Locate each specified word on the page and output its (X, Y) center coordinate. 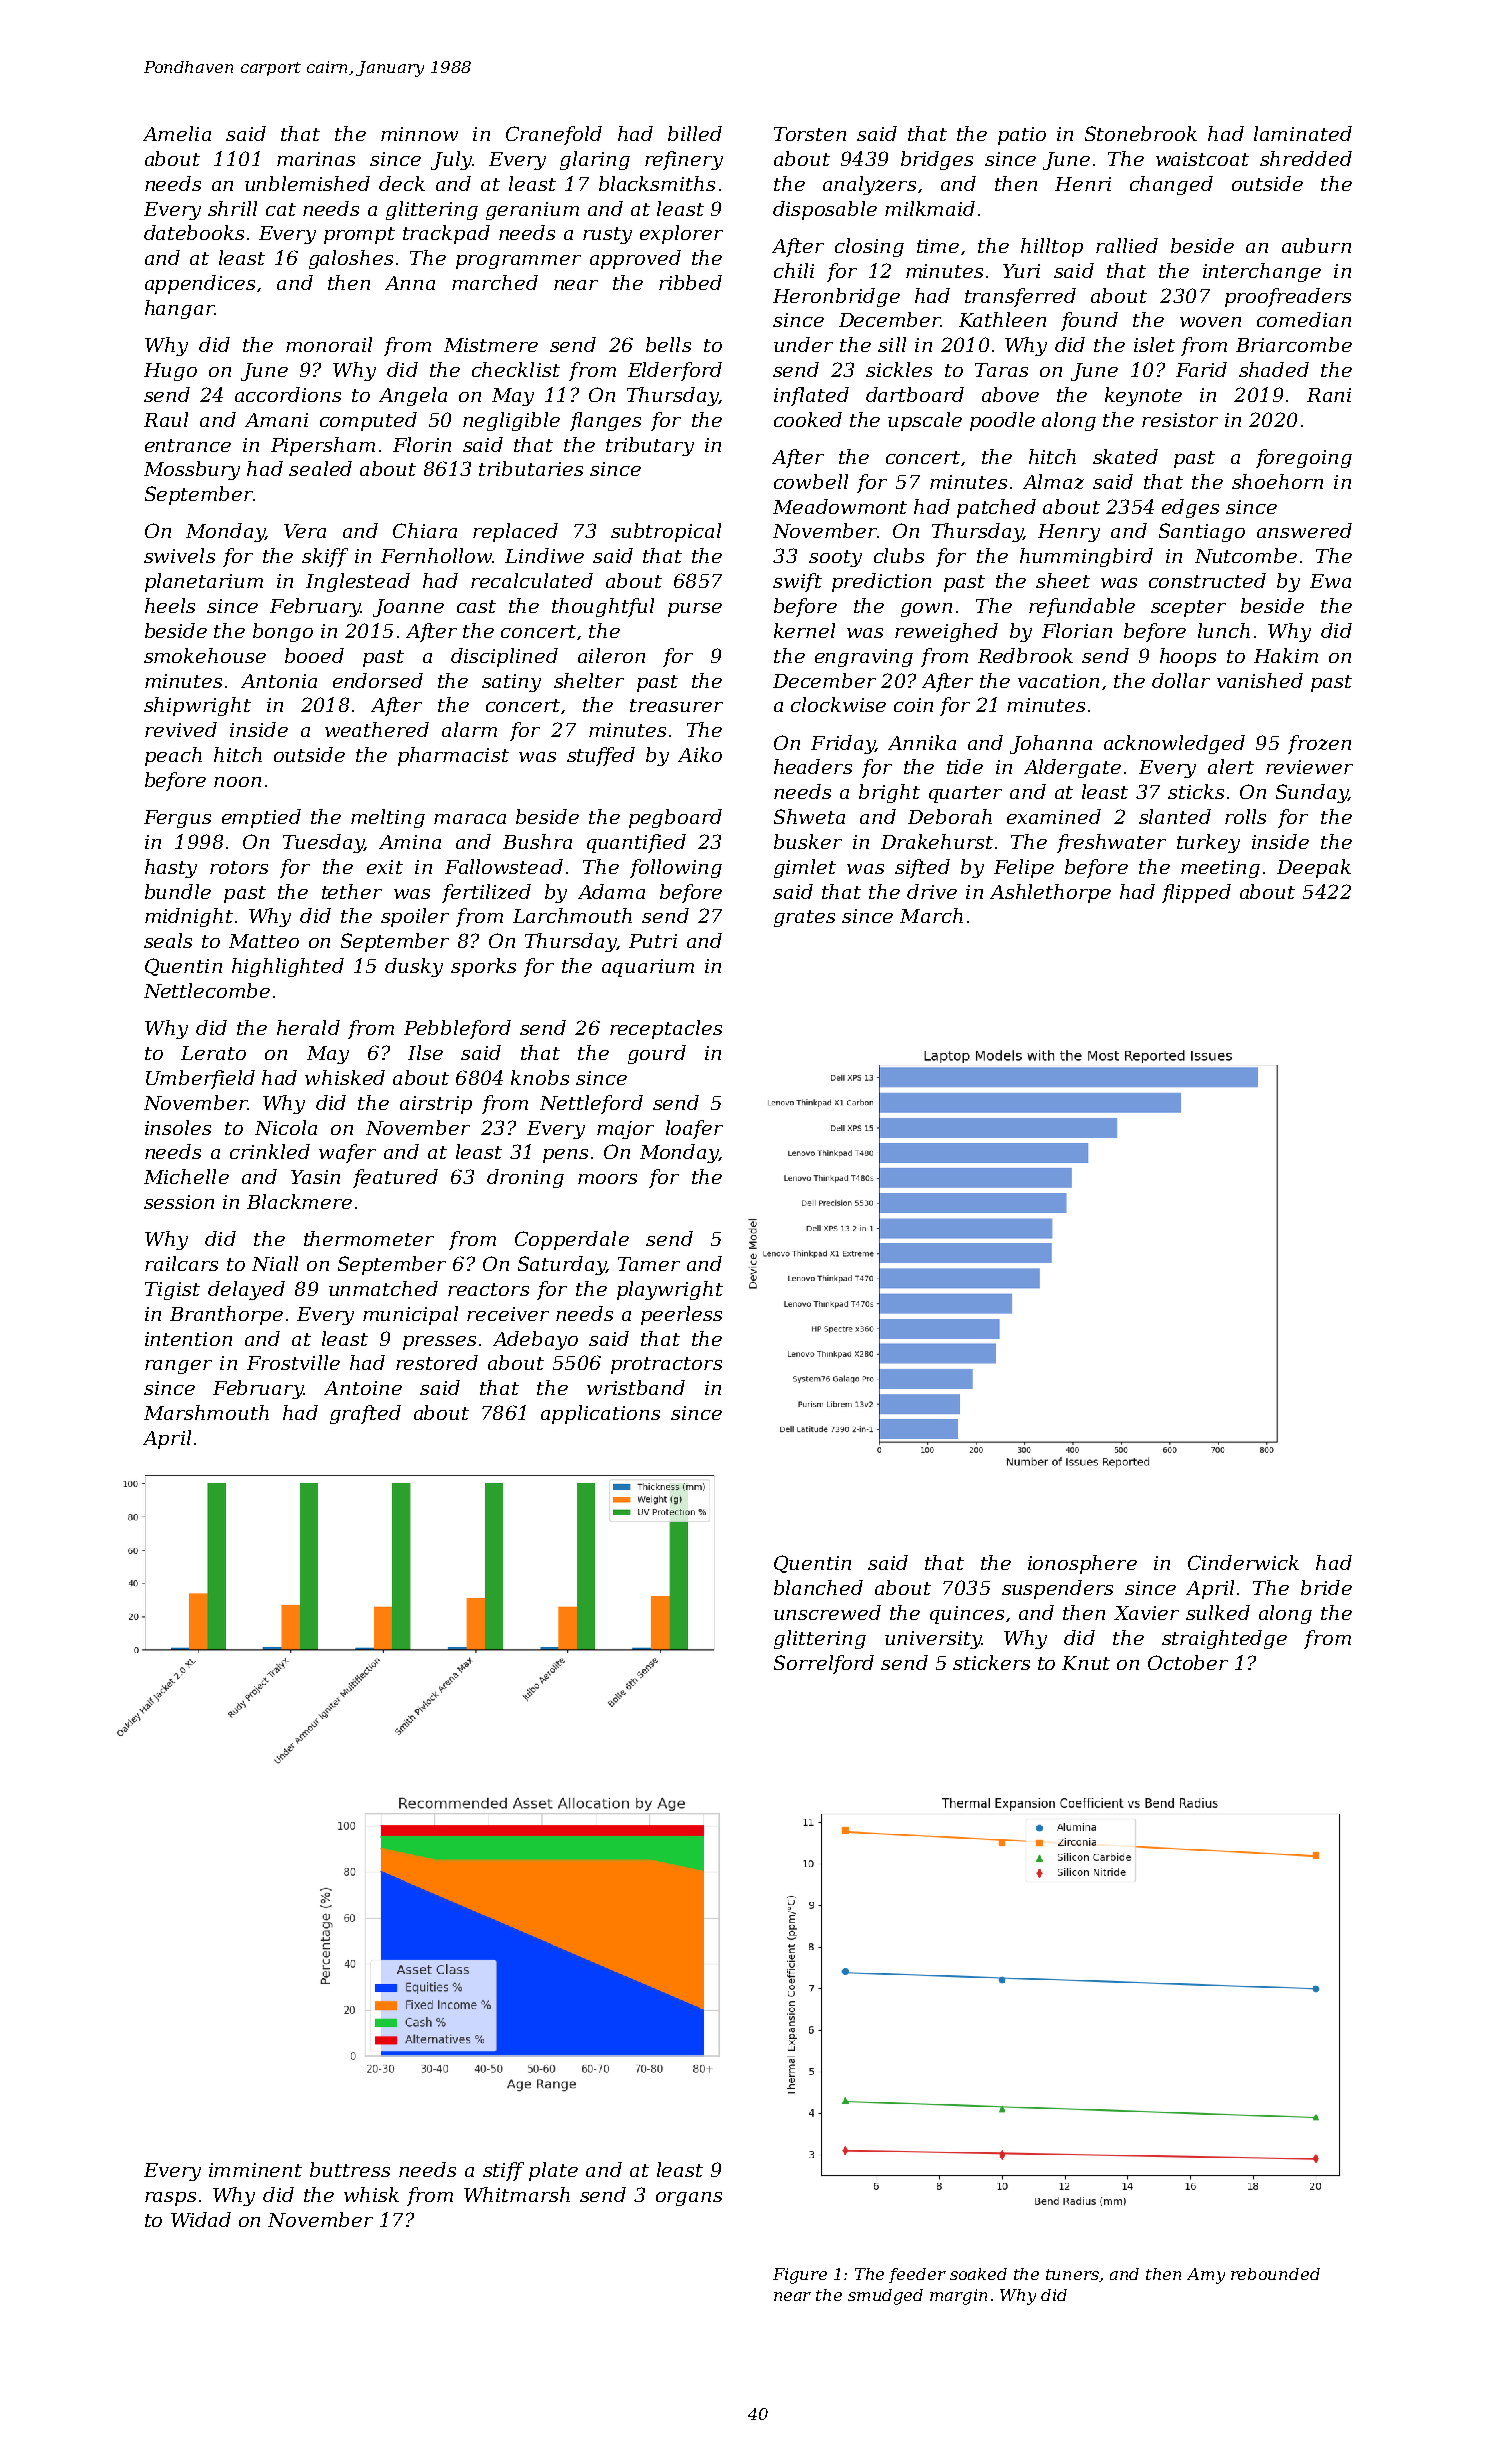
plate (553, 2171)
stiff (503, 2171)
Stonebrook (1141, 133)
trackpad (446, 234)
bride (1326, 1587)
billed (695, 133)
